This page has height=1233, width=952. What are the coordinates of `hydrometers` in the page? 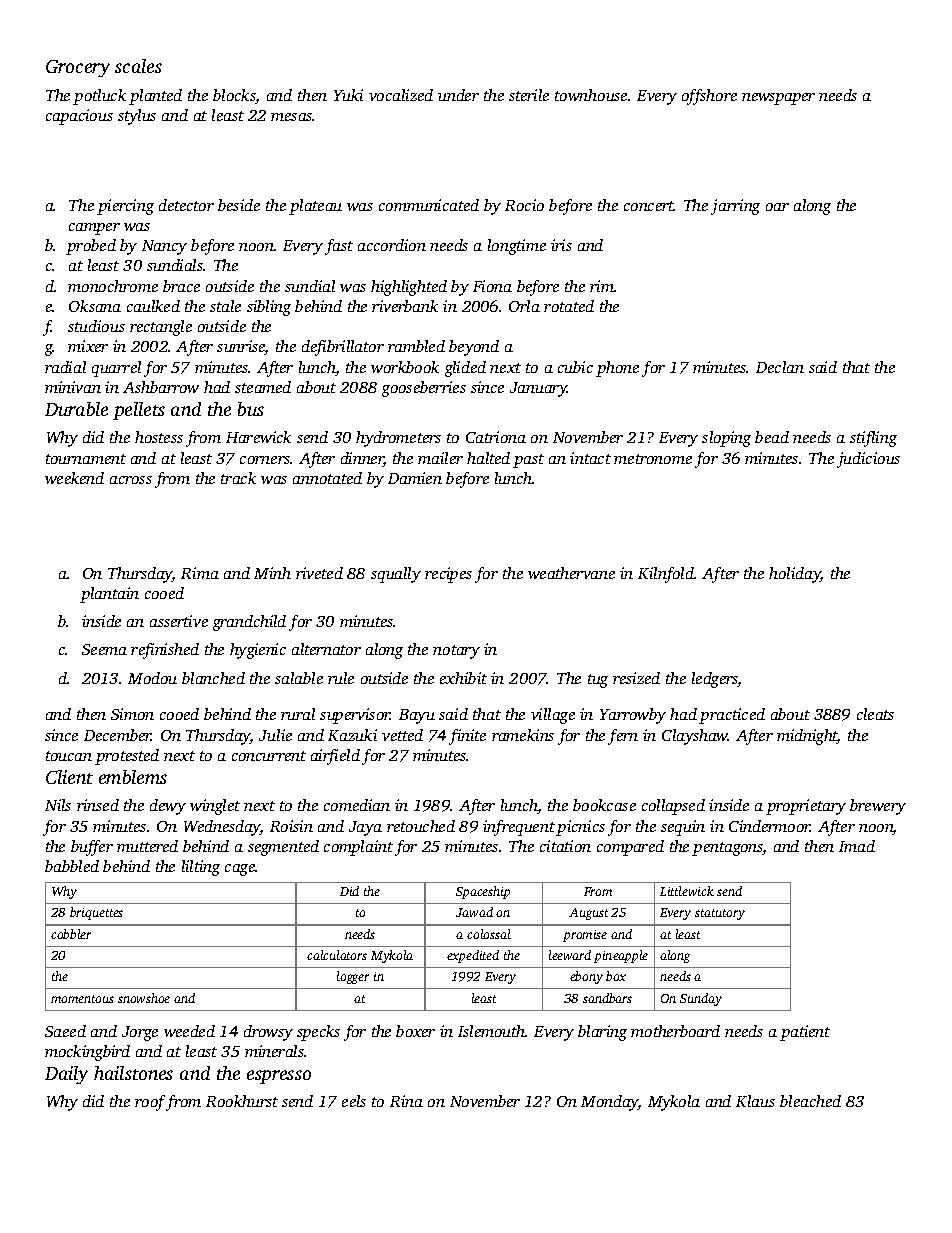 It's located at (398, 439).
